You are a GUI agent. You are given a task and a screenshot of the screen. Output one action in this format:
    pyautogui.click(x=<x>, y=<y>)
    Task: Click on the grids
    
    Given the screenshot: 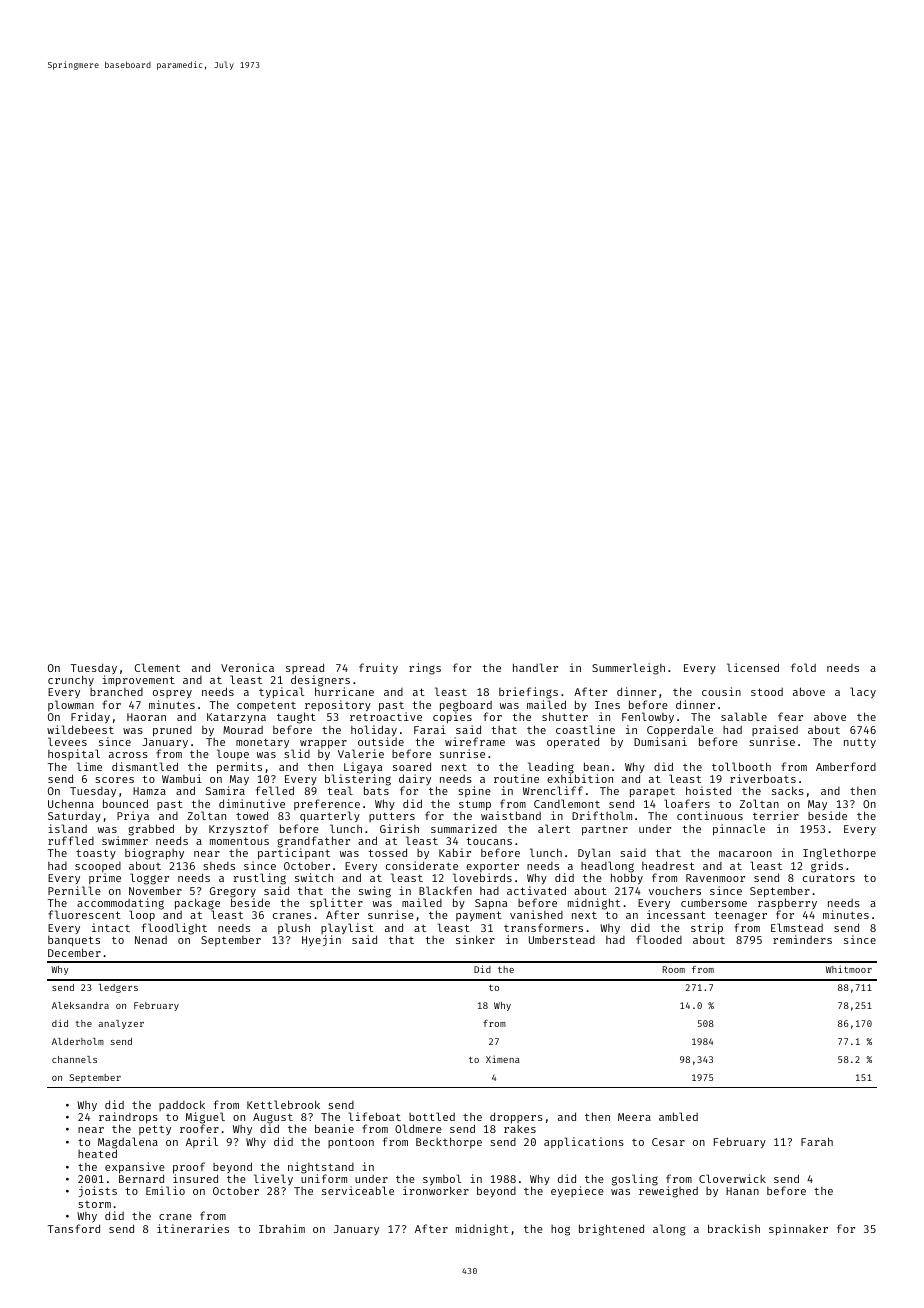 What is the action you would take?
    pyautogui.click(x=827, y=867)
